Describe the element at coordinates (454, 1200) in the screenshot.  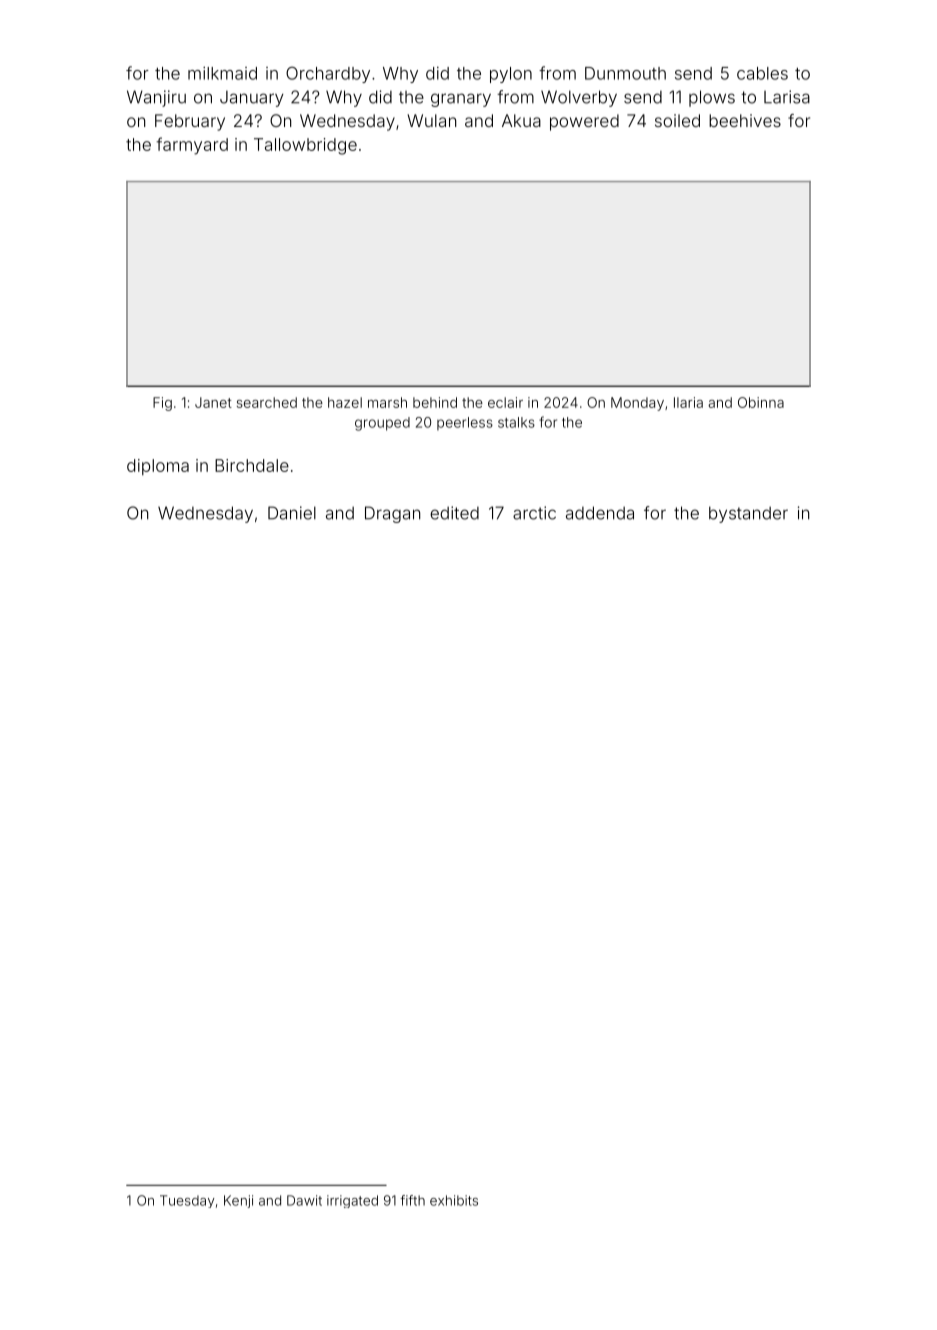
I see `exhibits` at that location.
